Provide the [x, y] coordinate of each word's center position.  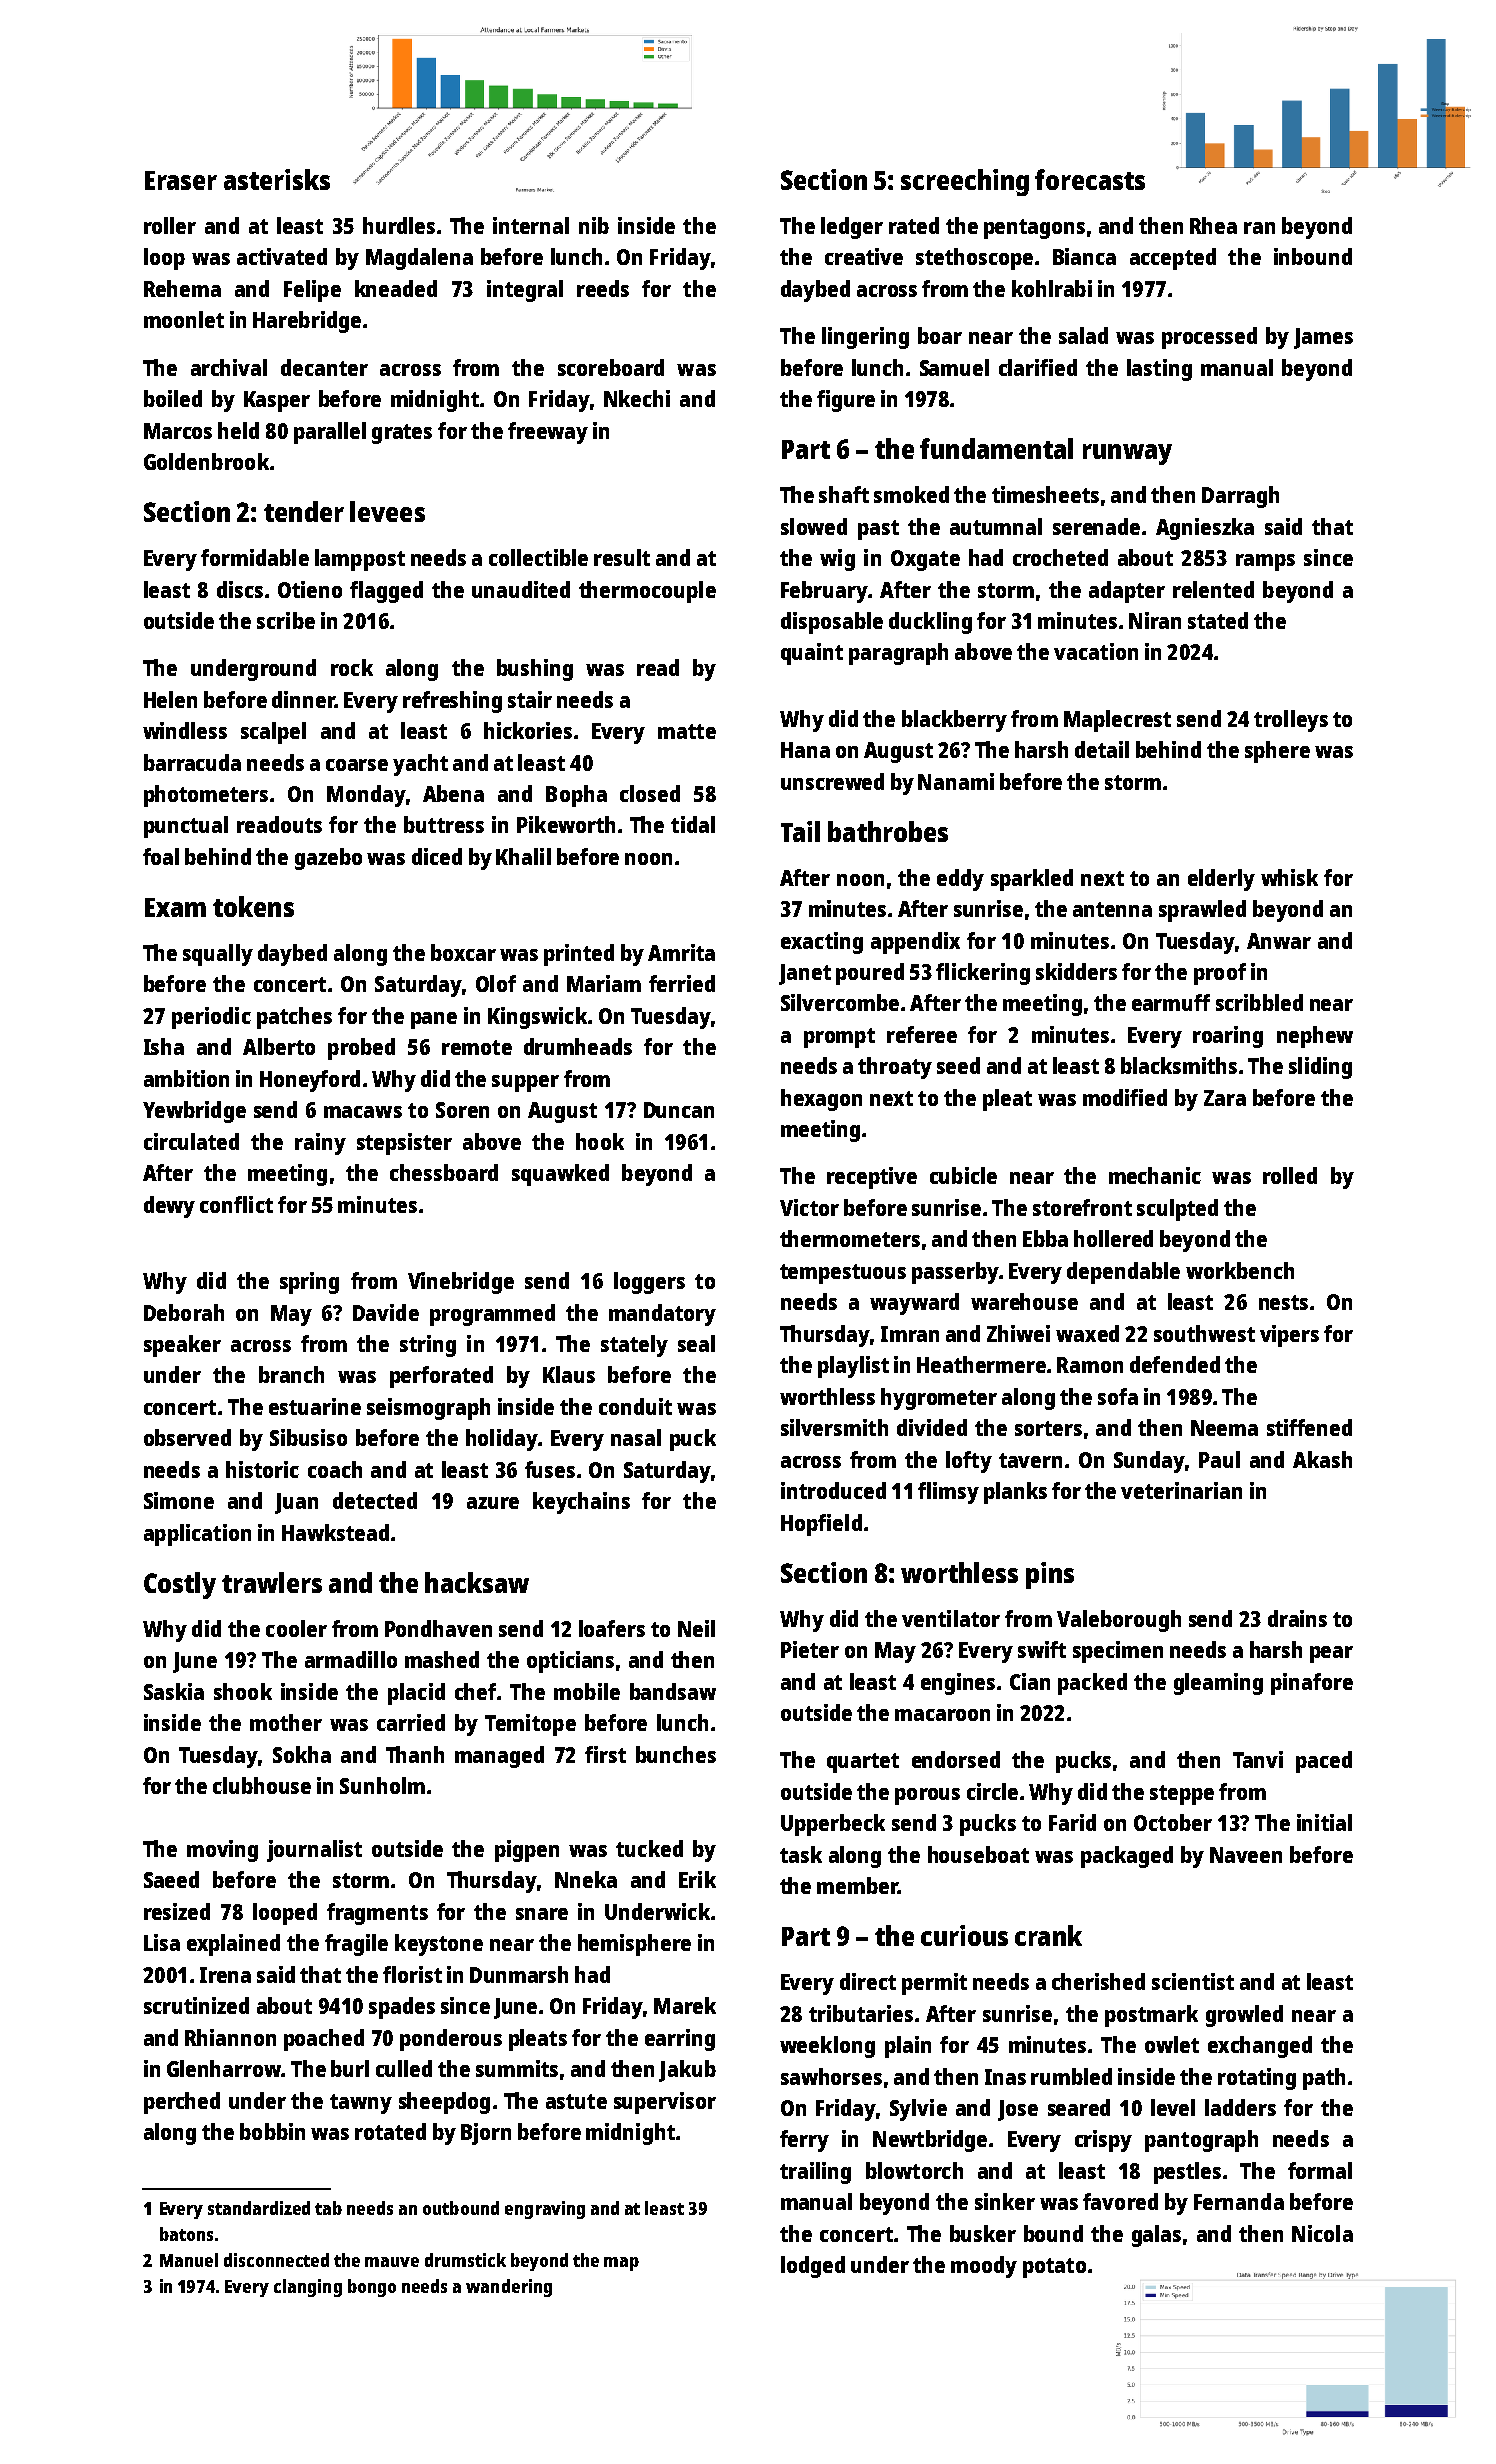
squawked [560, 1175]
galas [1156, 2236]
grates [402, 434]
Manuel [189, 2260]
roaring [1228, 1037]
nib [594, 225]
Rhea [1213, 225]
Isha [164, 1046]
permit [934, 1984]
